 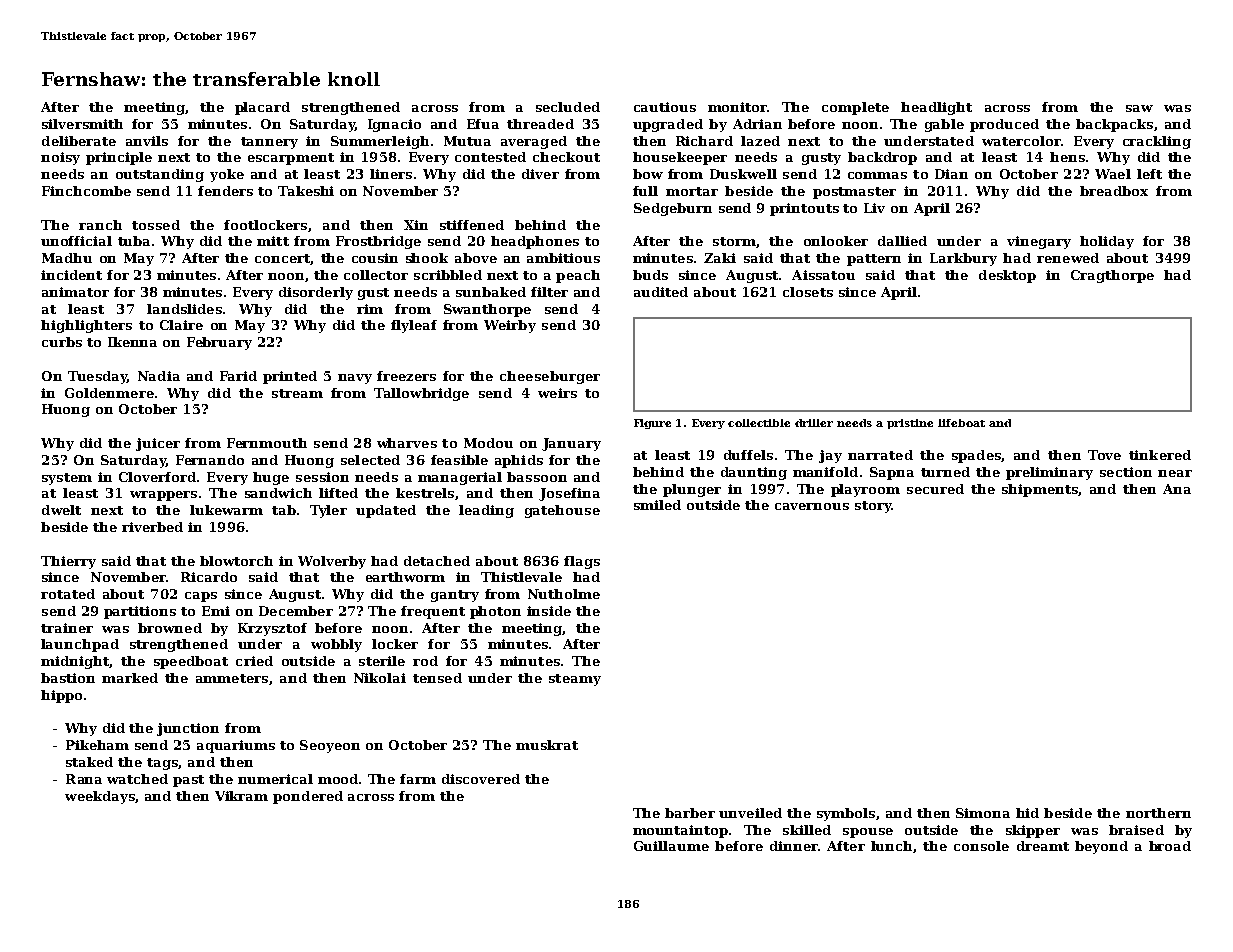 What do you see at coordinates (540, 174) in the image?
I see `diver` at bounding box center [540, 174].
